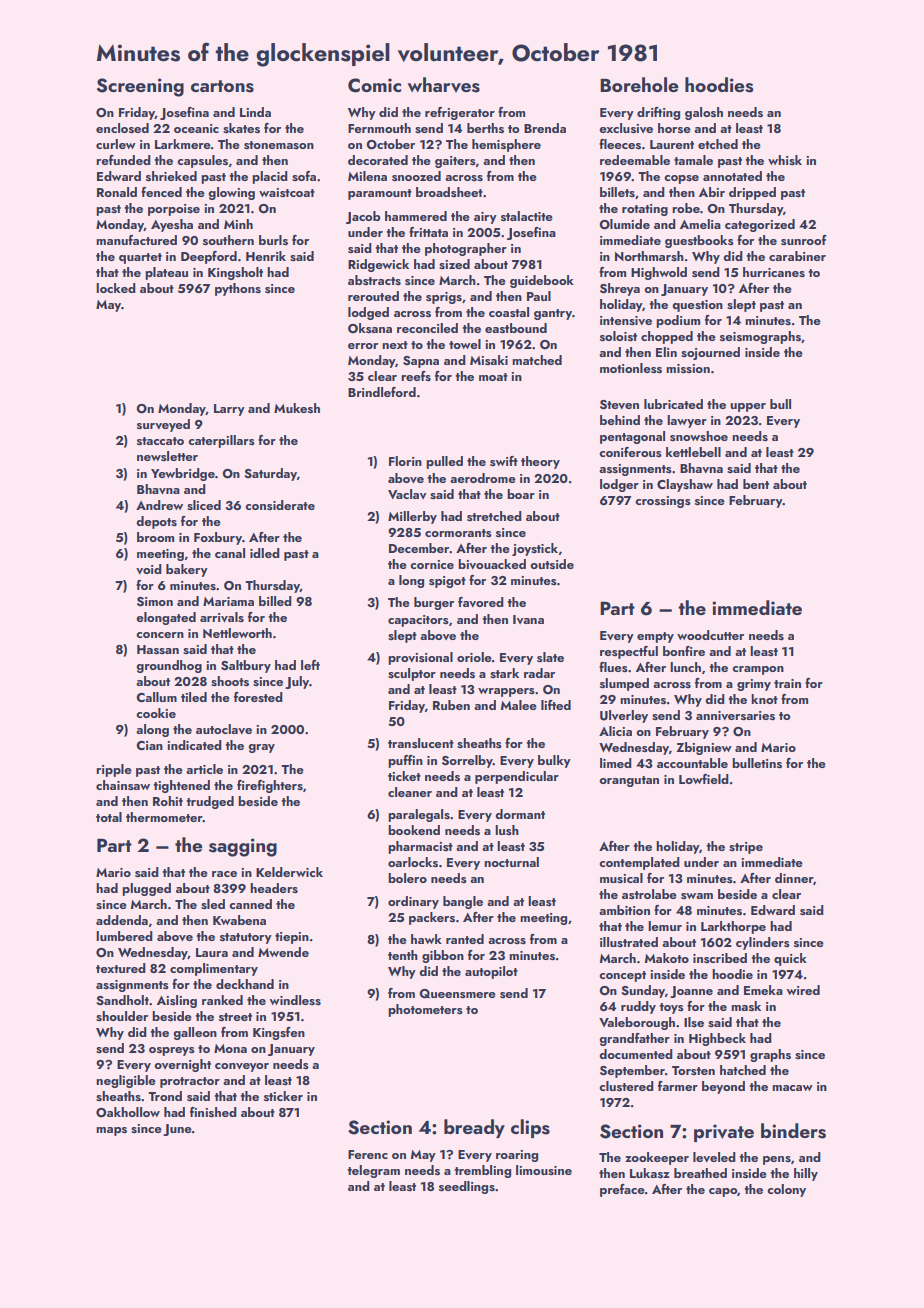  Describe the element at coordinates (449, 192) in the screenshot. I see `broadsheet` at that location.
